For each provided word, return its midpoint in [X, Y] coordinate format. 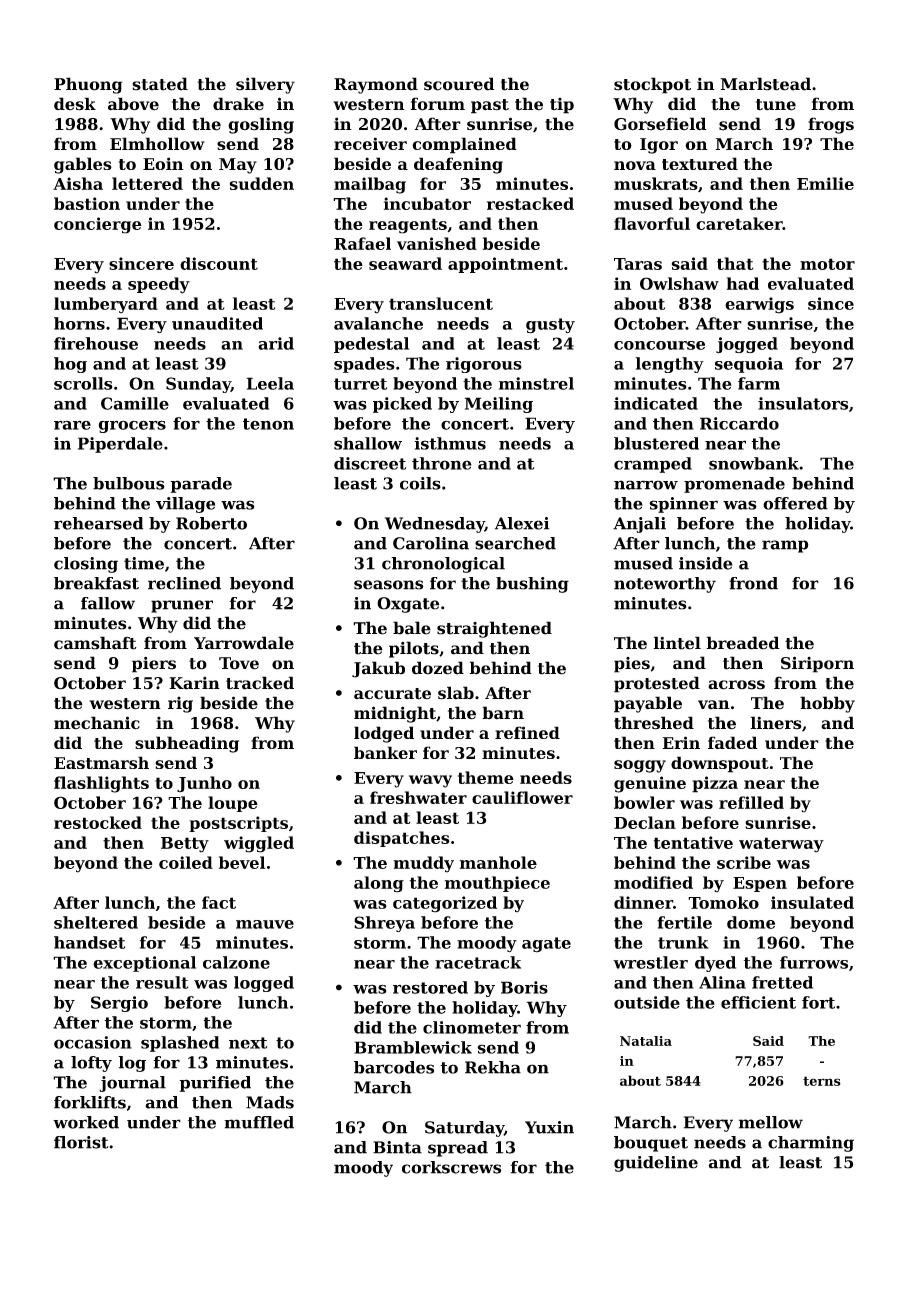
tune [776, 105]
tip [562, 106]
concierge [98, 225]
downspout [720, 764]
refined [527, 732]
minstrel [536, 383]
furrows [814, 962]
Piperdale [120, 445]
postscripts [238, 824]
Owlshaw [679, 283]
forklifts [90, 1102]
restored [430, 987]
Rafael [362, 243]
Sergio [119, 1004]
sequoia [749, 365]
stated [160, 84]
